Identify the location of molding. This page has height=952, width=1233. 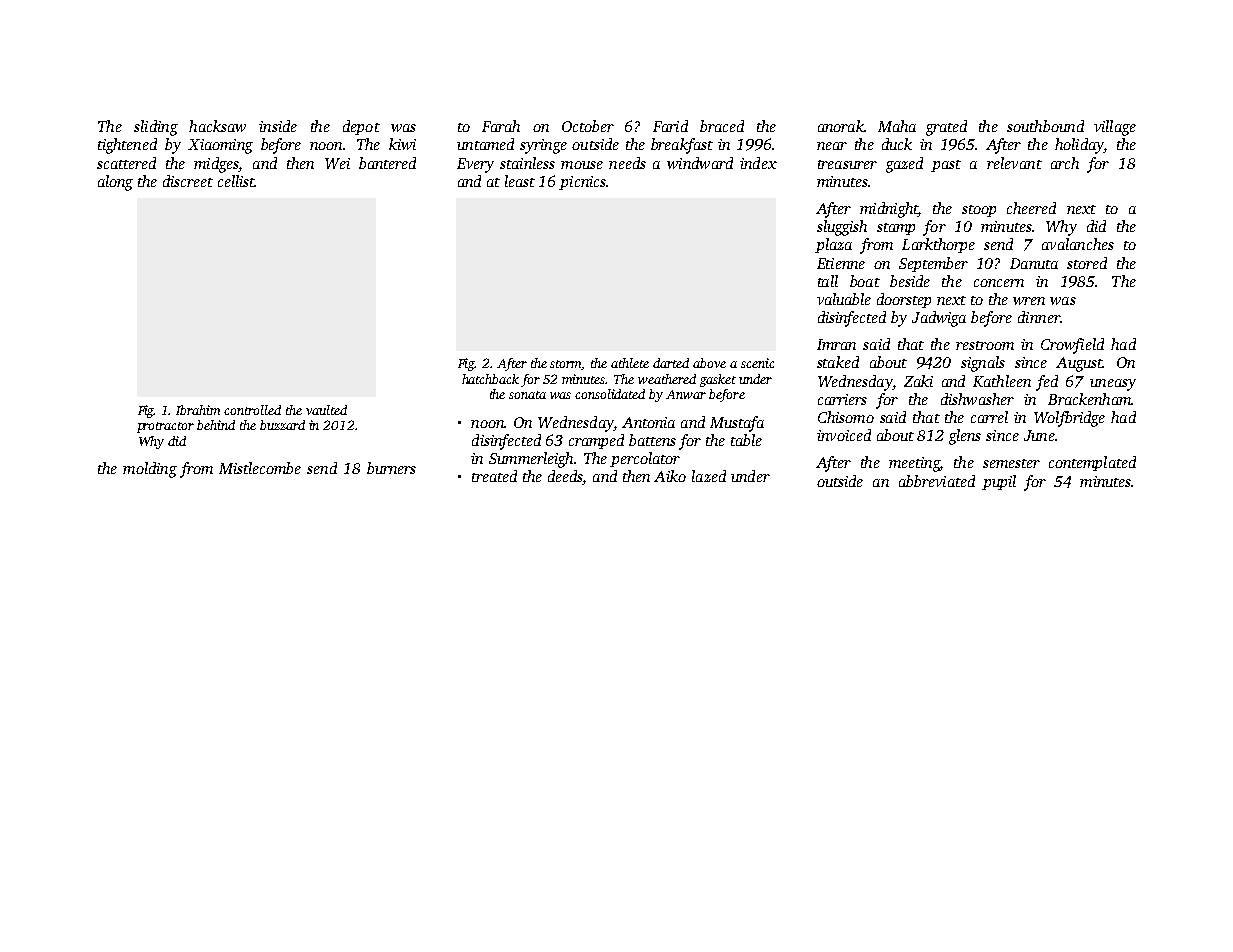
(150, 470).
